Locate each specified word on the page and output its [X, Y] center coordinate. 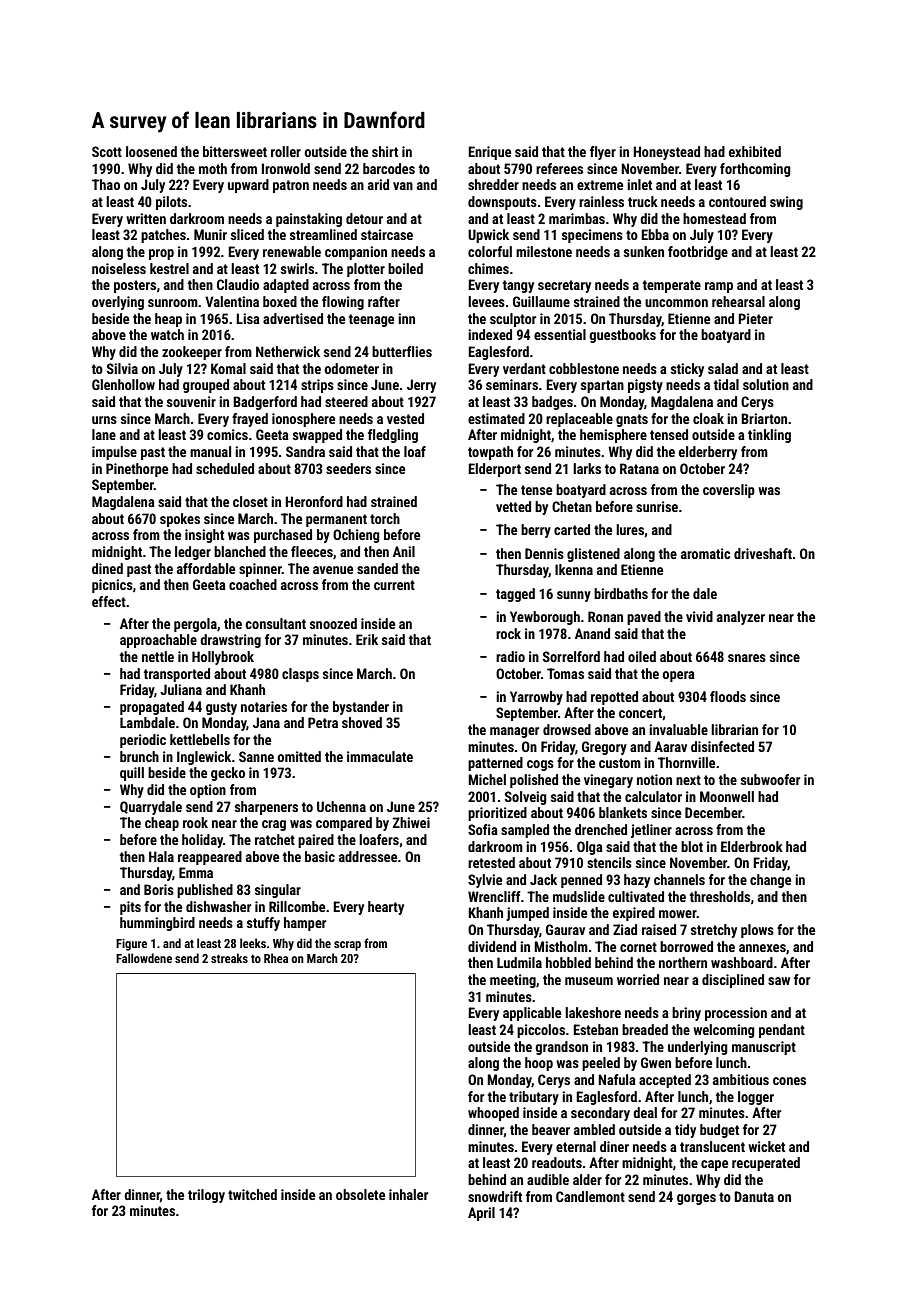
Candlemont [590, 1196]
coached [253, 584]
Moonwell [727, 796]
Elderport [494, 470]
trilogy [206, 1196]
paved [644, 618]
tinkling [769, 436]
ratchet [275, 839]
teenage [371, 320]
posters [135, 286]
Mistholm [561, 946]
